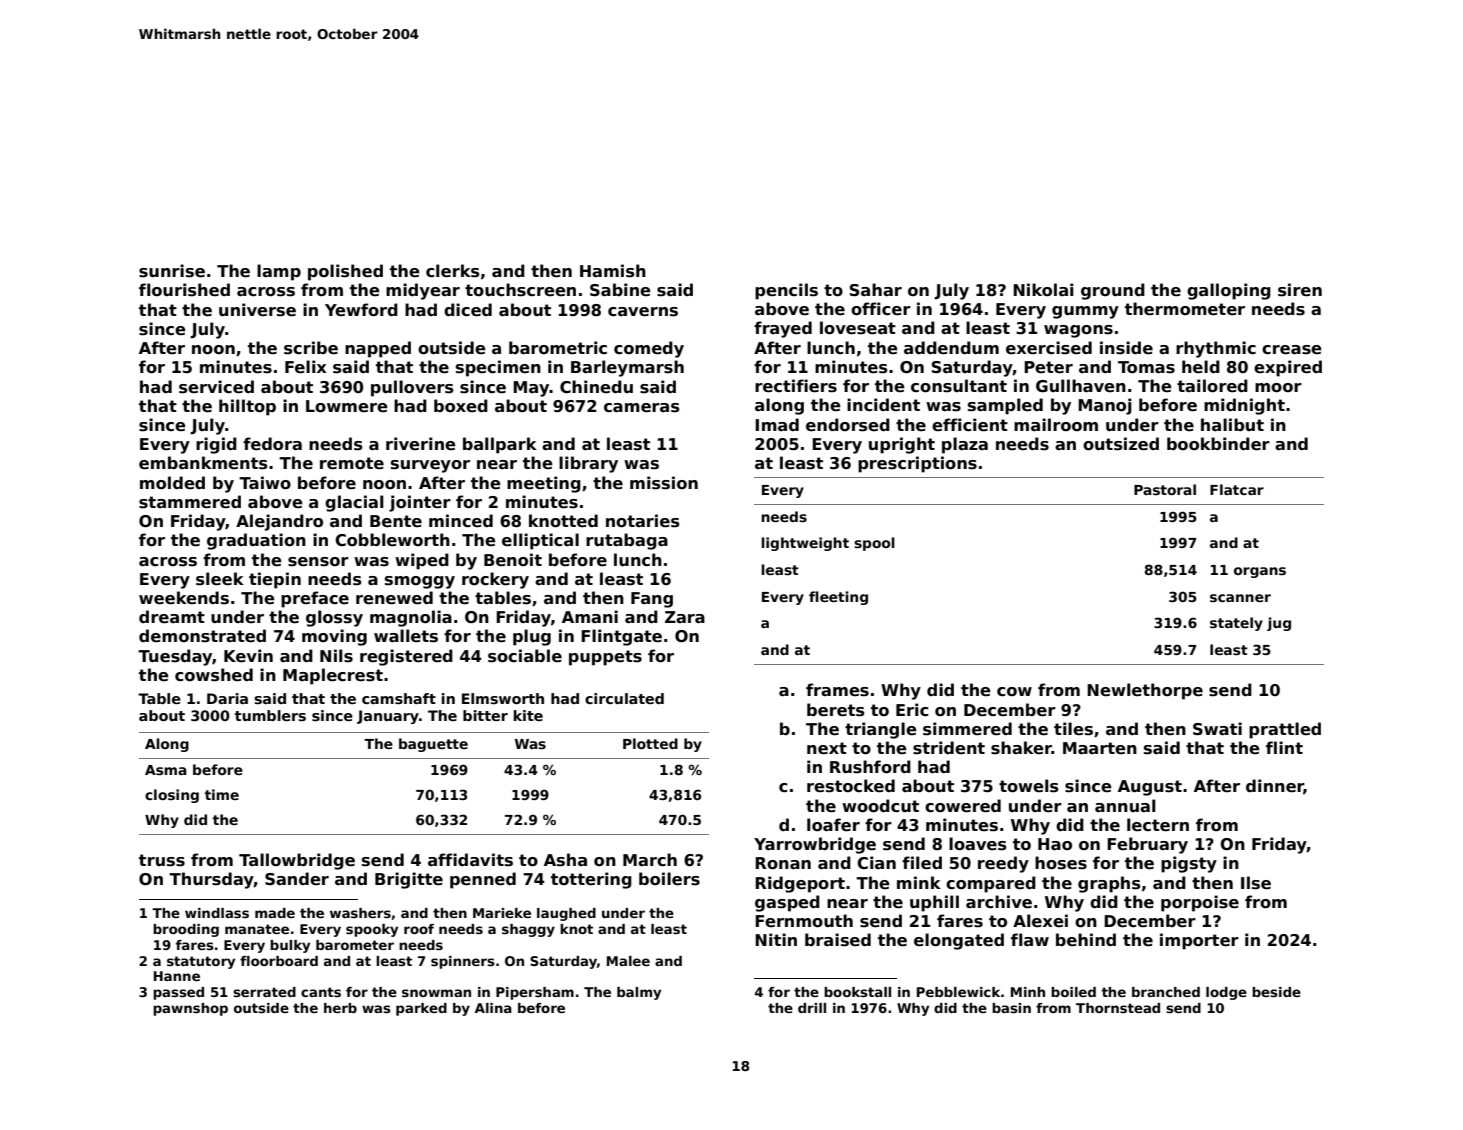 Image resolution: width=1463 pixels, height=1130 pixels. What do you see at coordinates (805, 544) in the page?
I see `lightweight` at bounding box center [805, 544].
